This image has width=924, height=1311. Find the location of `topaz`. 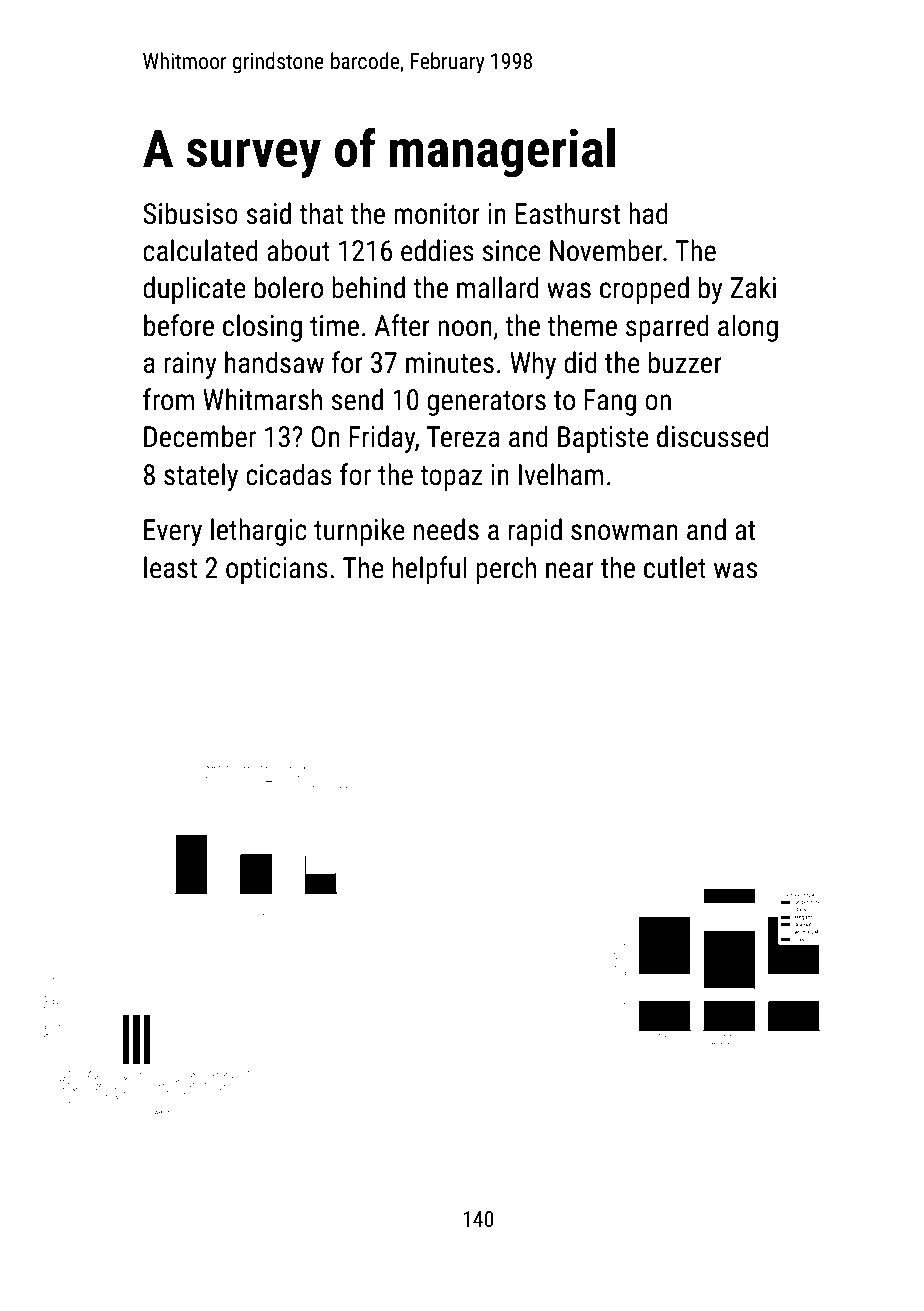

topaz is located at coordinates (451, 478).
